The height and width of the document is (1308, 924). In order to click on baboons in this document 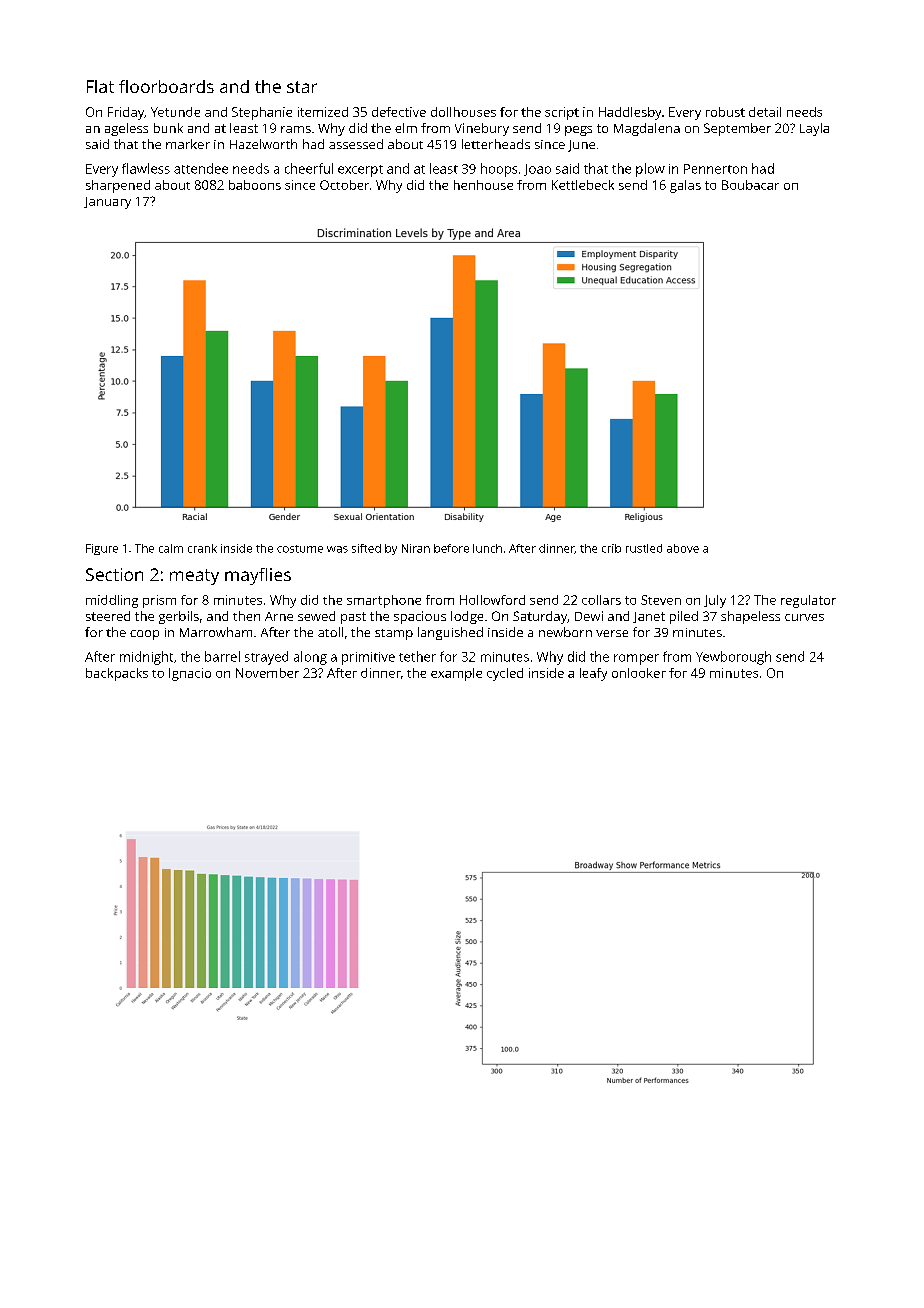, I will do `click(255, 185)`.
